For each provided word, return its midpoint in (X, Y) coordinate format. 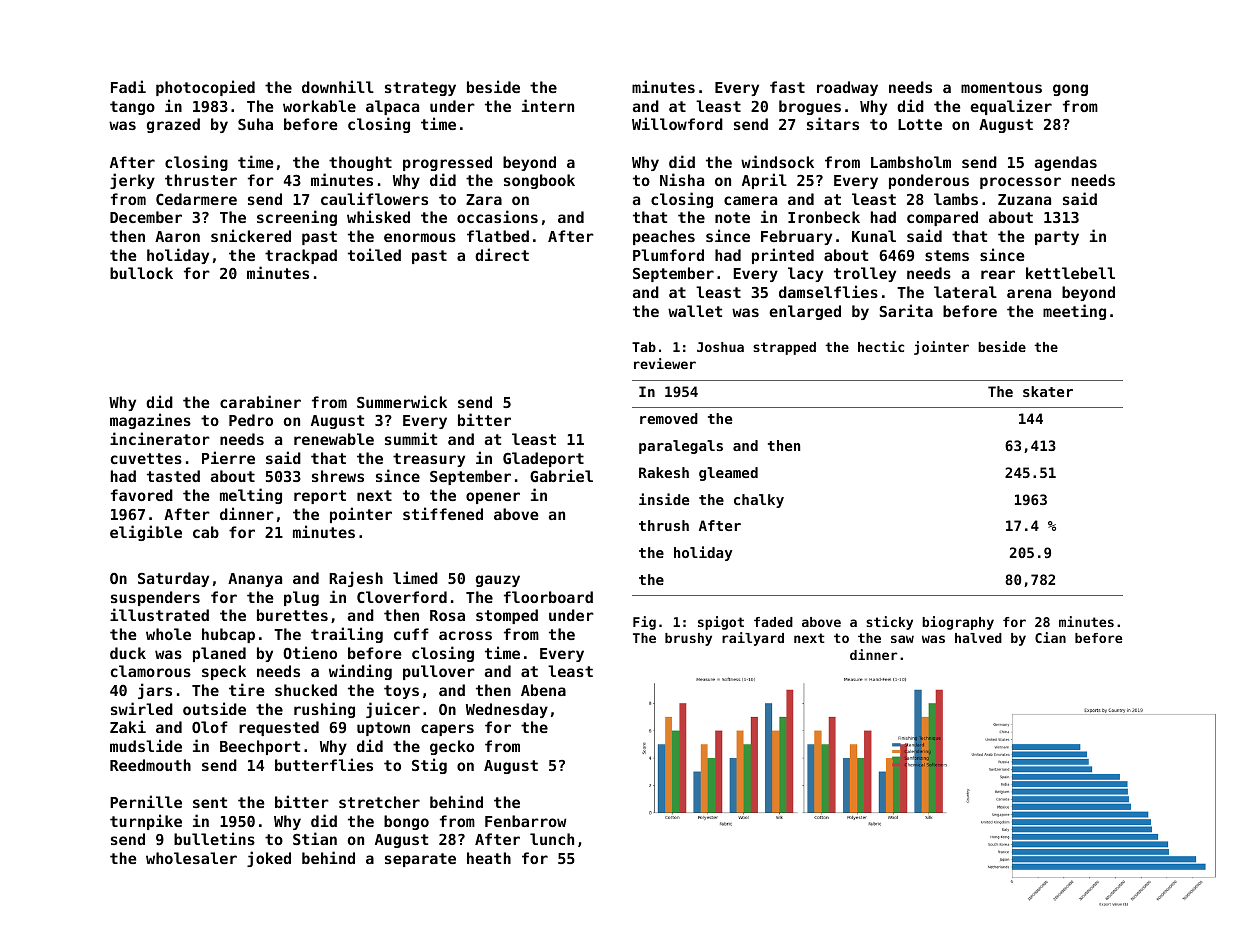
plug (301, 598)
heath (489, 858)
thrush (664, 525)
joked (269, 859)
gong (1070, 90)
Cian (1050, 637)
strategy (420, 89)
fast (787, 87)
